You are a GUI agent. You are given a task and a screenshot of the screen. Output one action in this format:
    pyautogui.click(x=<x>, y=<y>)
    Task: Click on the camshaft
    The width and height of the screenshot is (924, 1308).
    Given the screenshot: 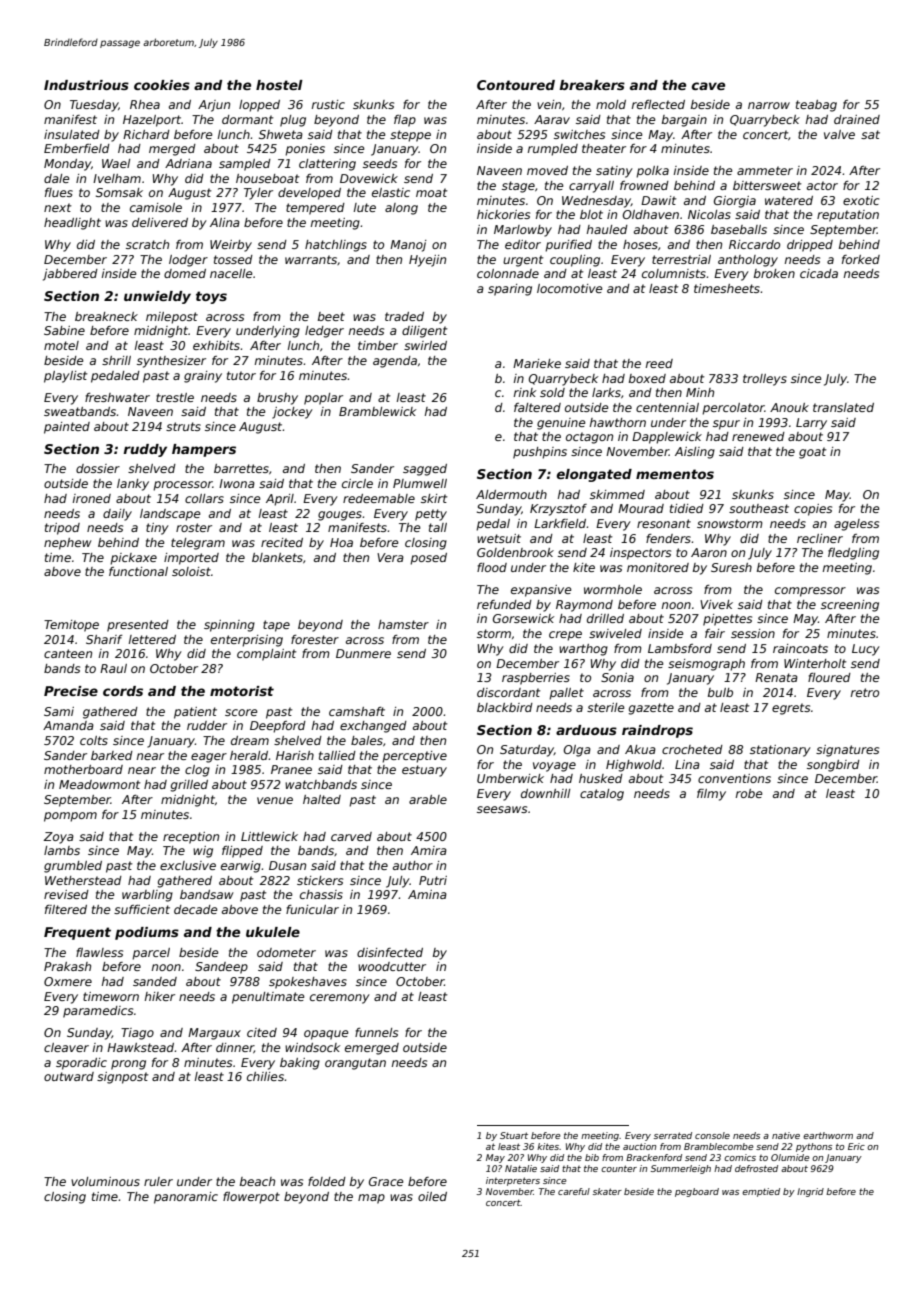 What is the action you would take?
    pyautogui.click(x=357, y=711)
